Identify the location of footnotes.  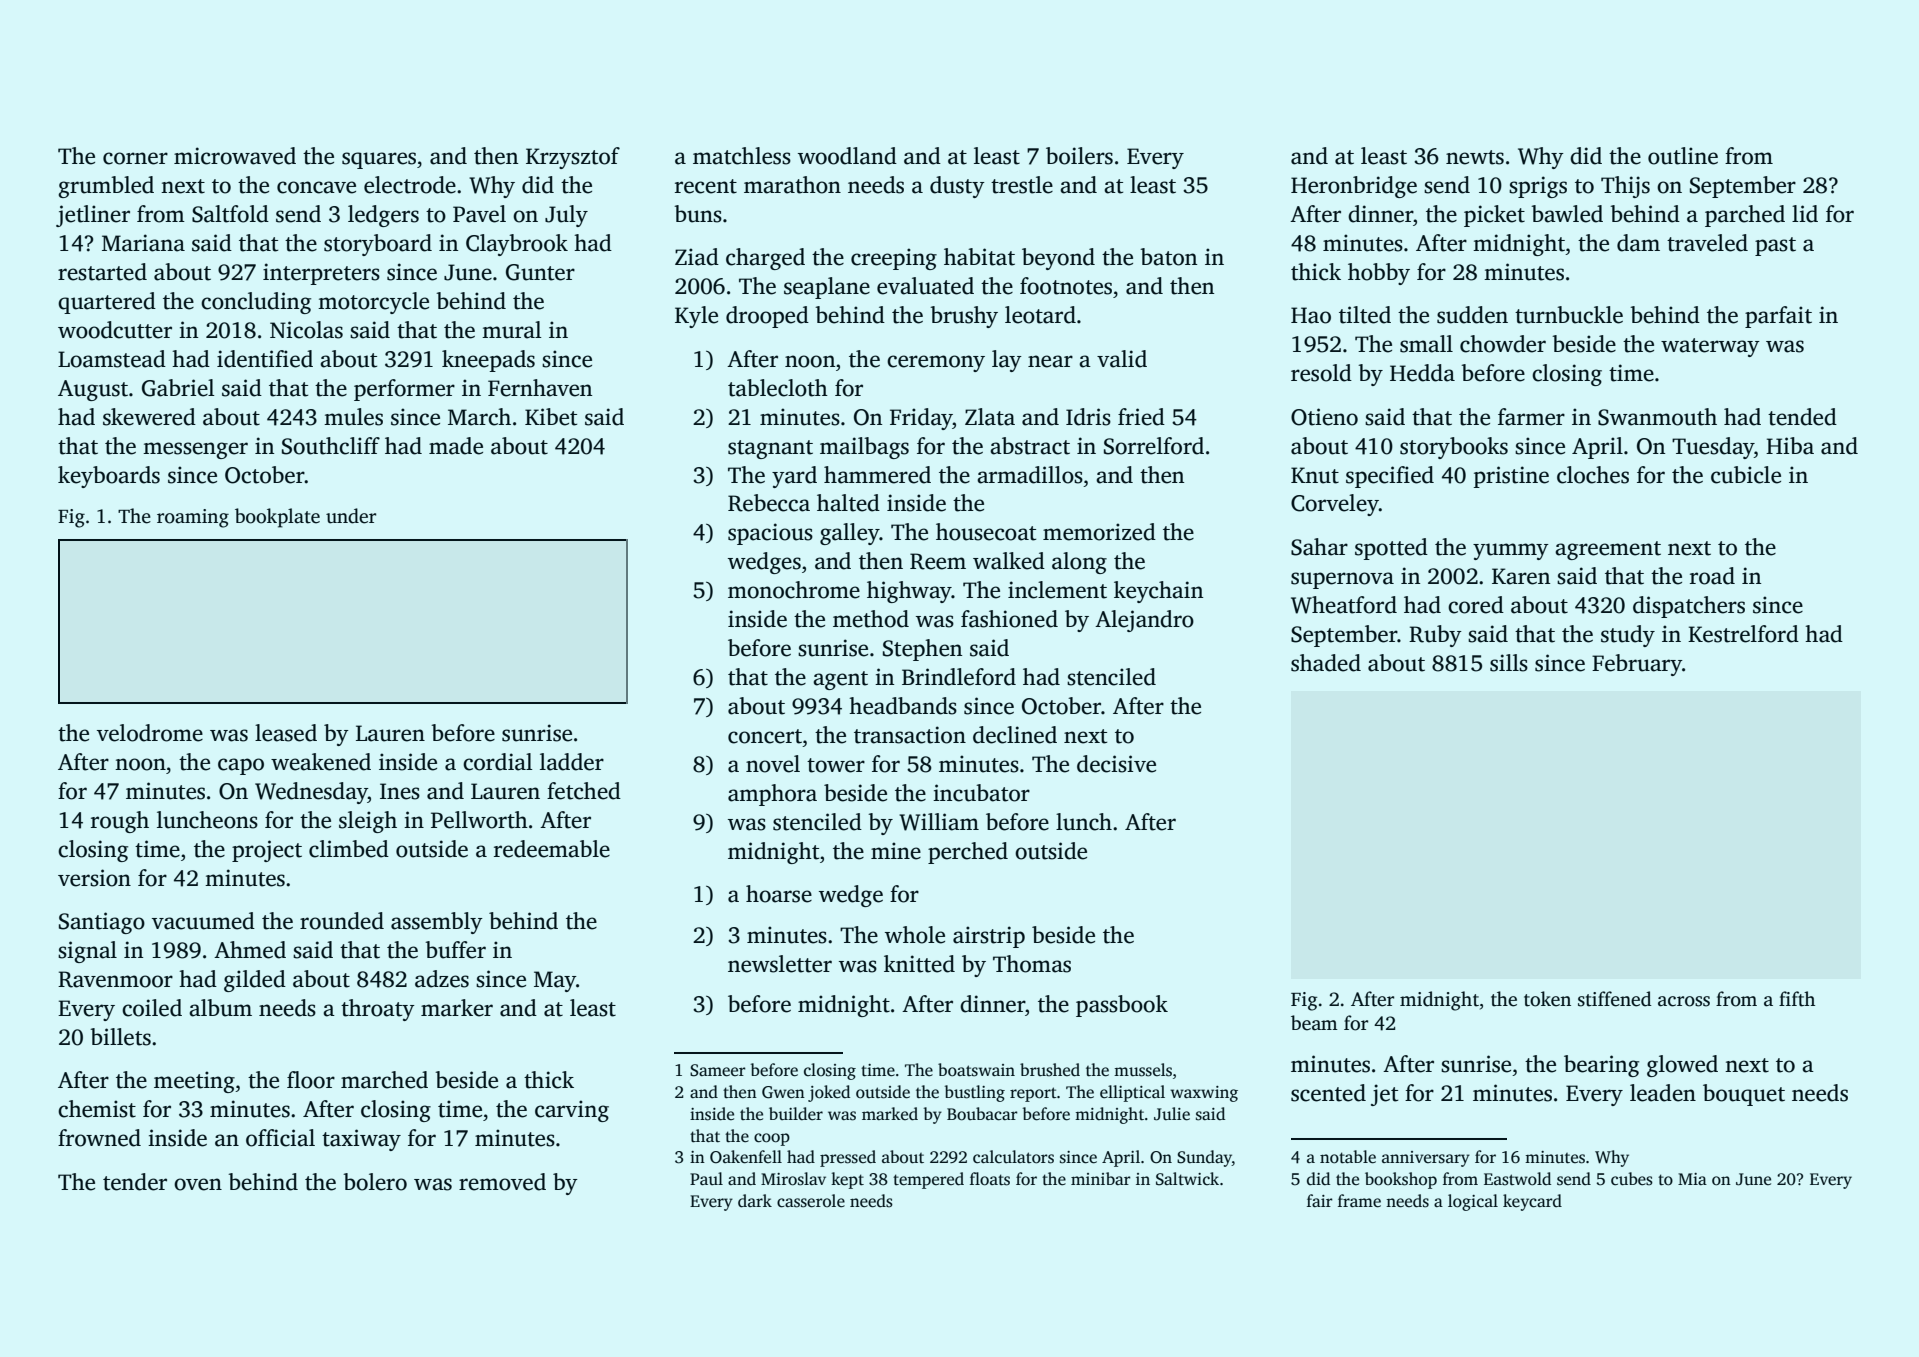
(1066, 286).
